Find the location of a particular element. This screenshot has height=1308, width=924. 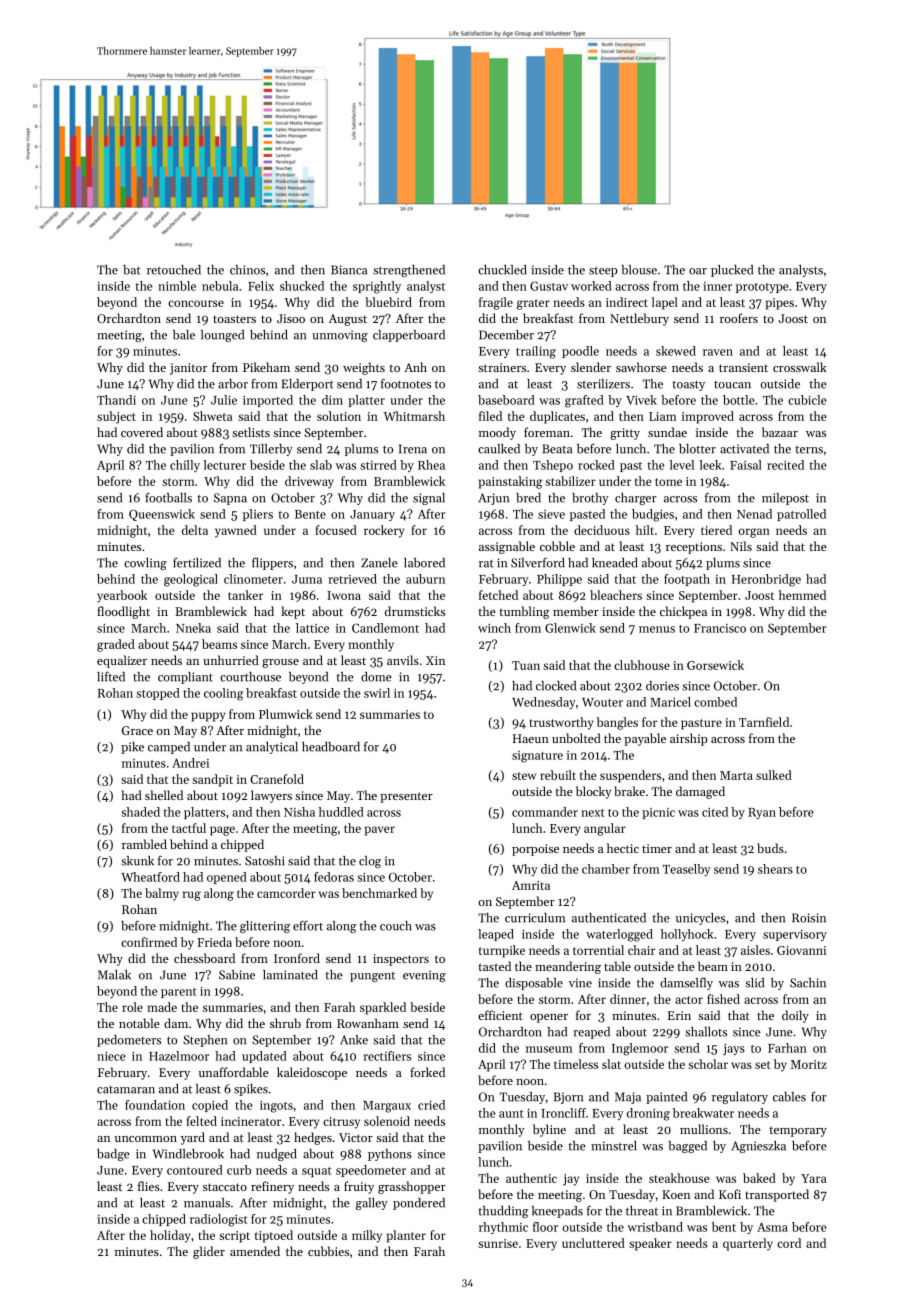

hollyhock is located at coordinates (687, 935).
